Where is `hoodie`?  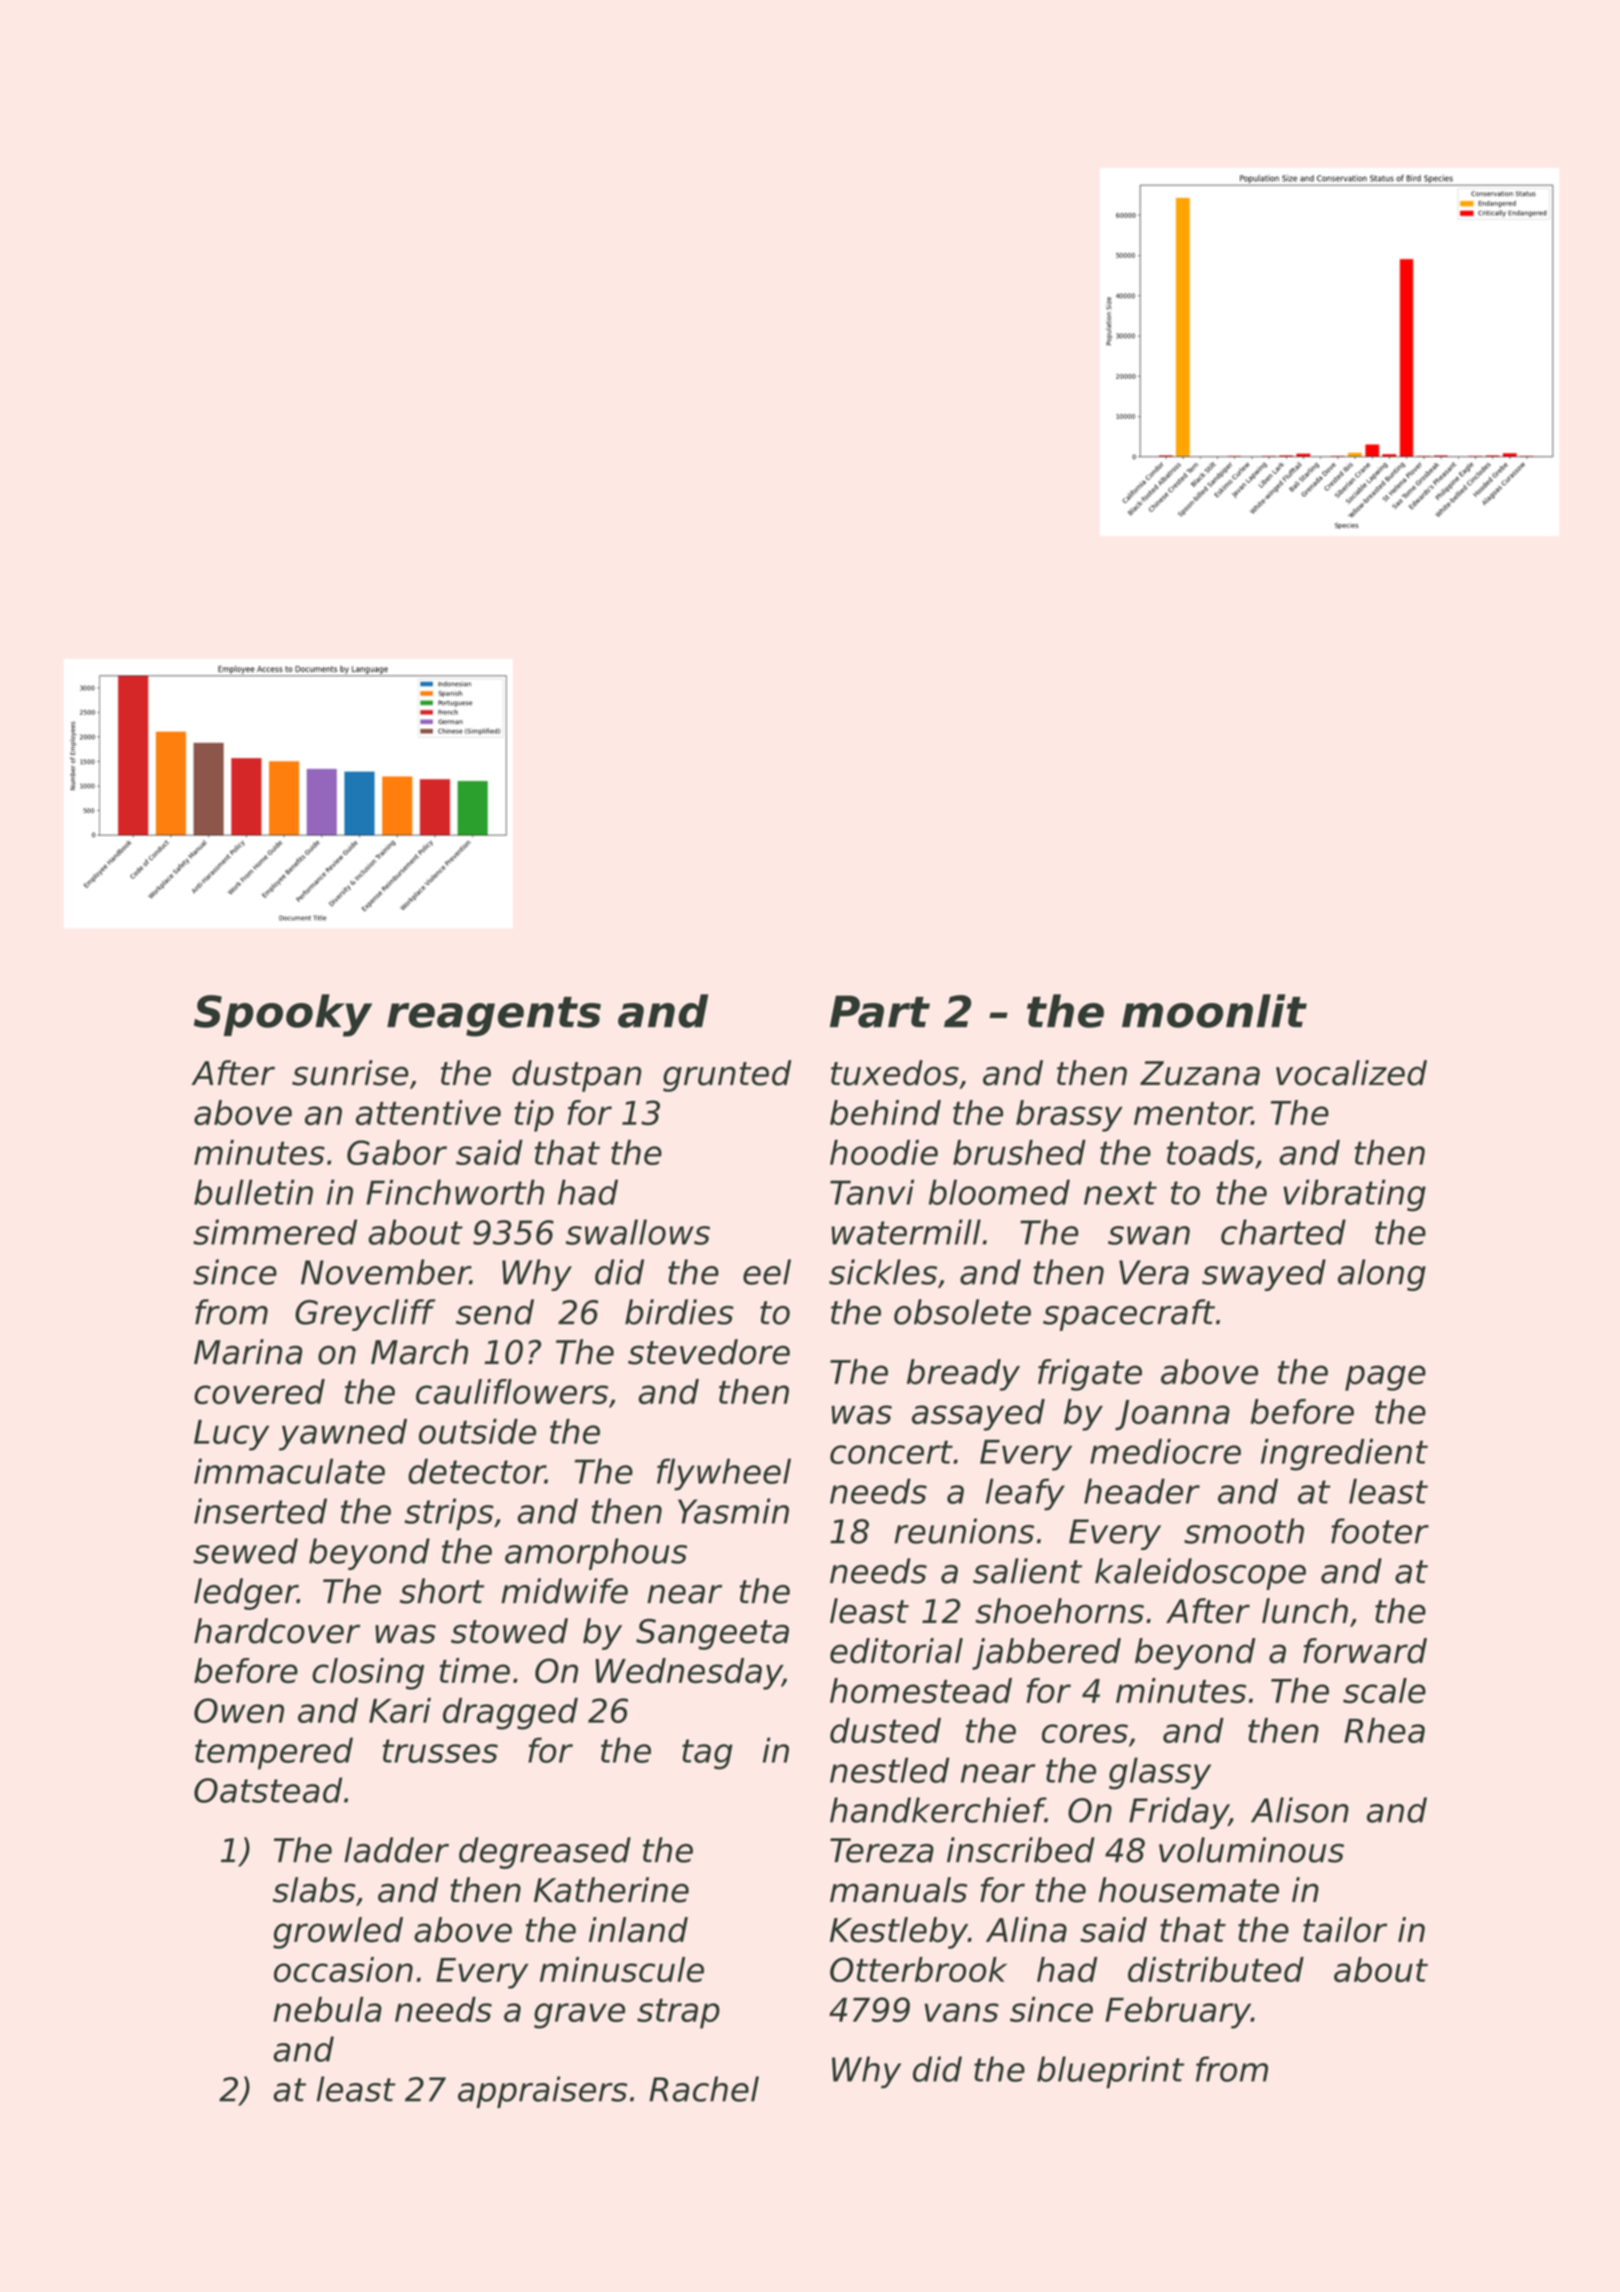 hoodie is located at coordinates (884, 1152).
